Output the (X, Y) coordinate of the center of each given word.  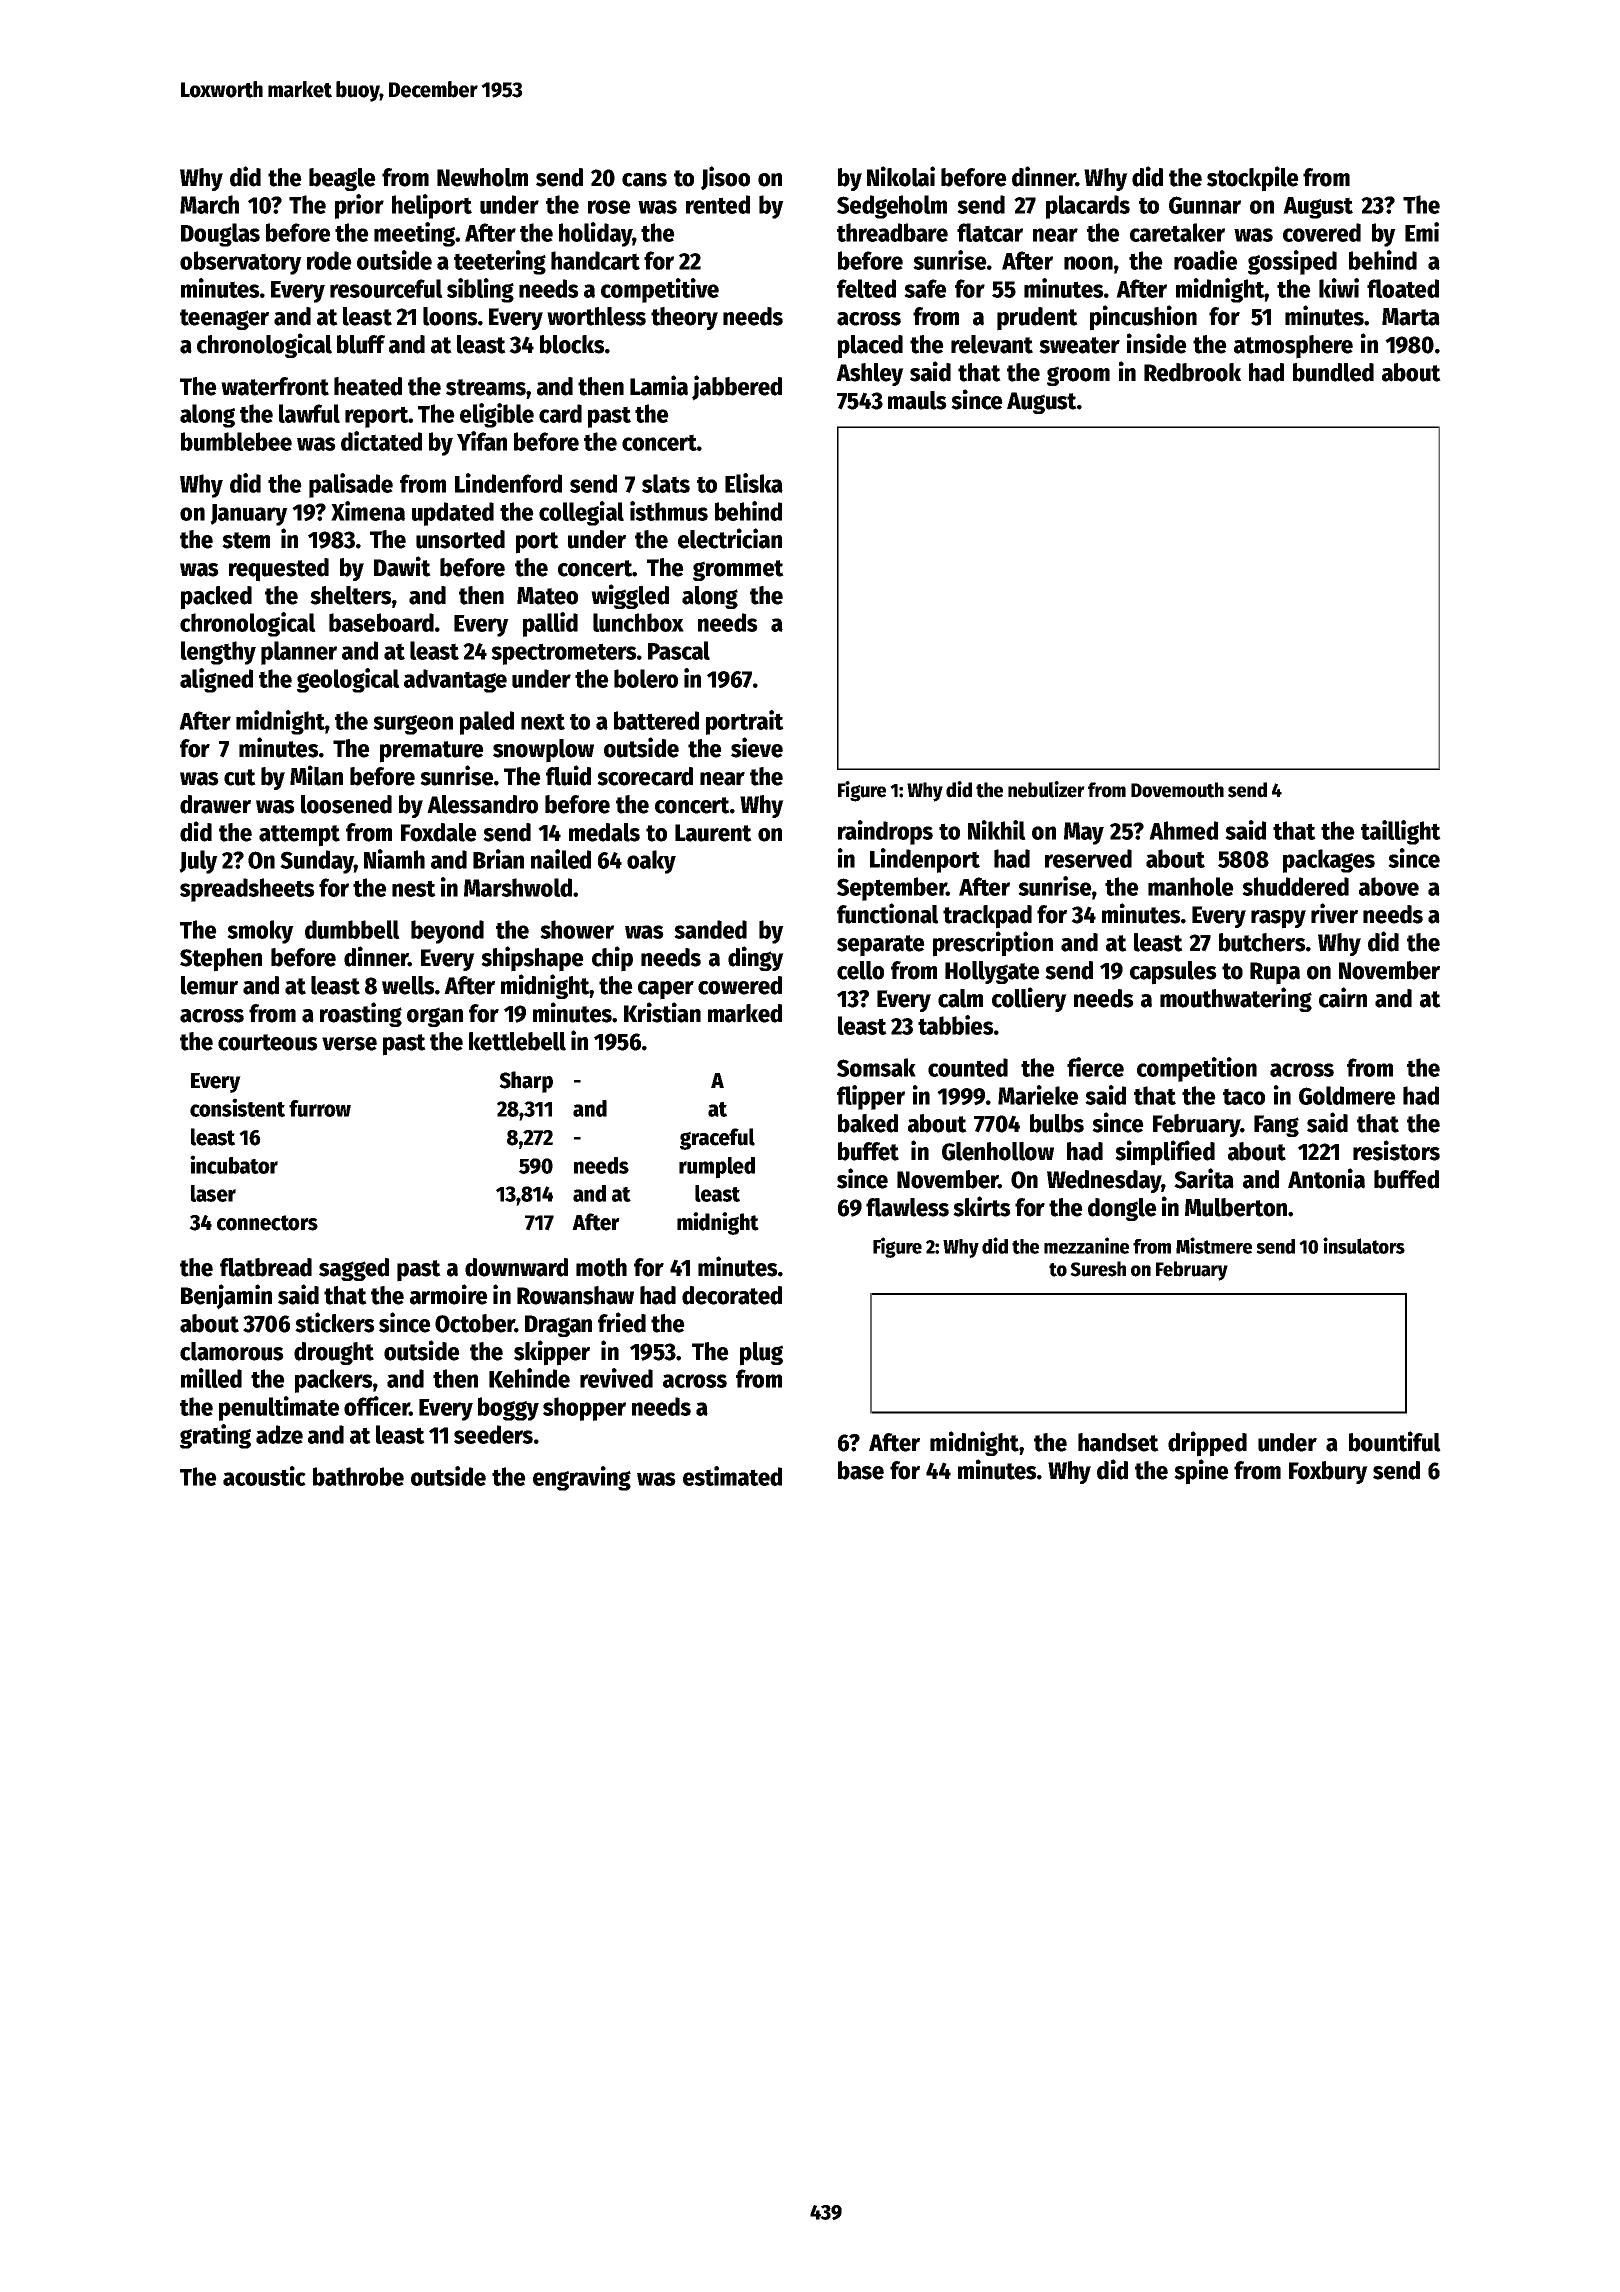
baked (868, 1123)
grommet (738, 570)
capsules (1173, 973)
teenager (224, 319)
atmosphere (1293, 347)
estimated (732, 1476)
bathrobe (358, 1476)
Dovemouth (1177, 790)
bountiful (1395, 1441)
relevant (992, 344)
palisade (351, 485)
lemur (209, 985)
